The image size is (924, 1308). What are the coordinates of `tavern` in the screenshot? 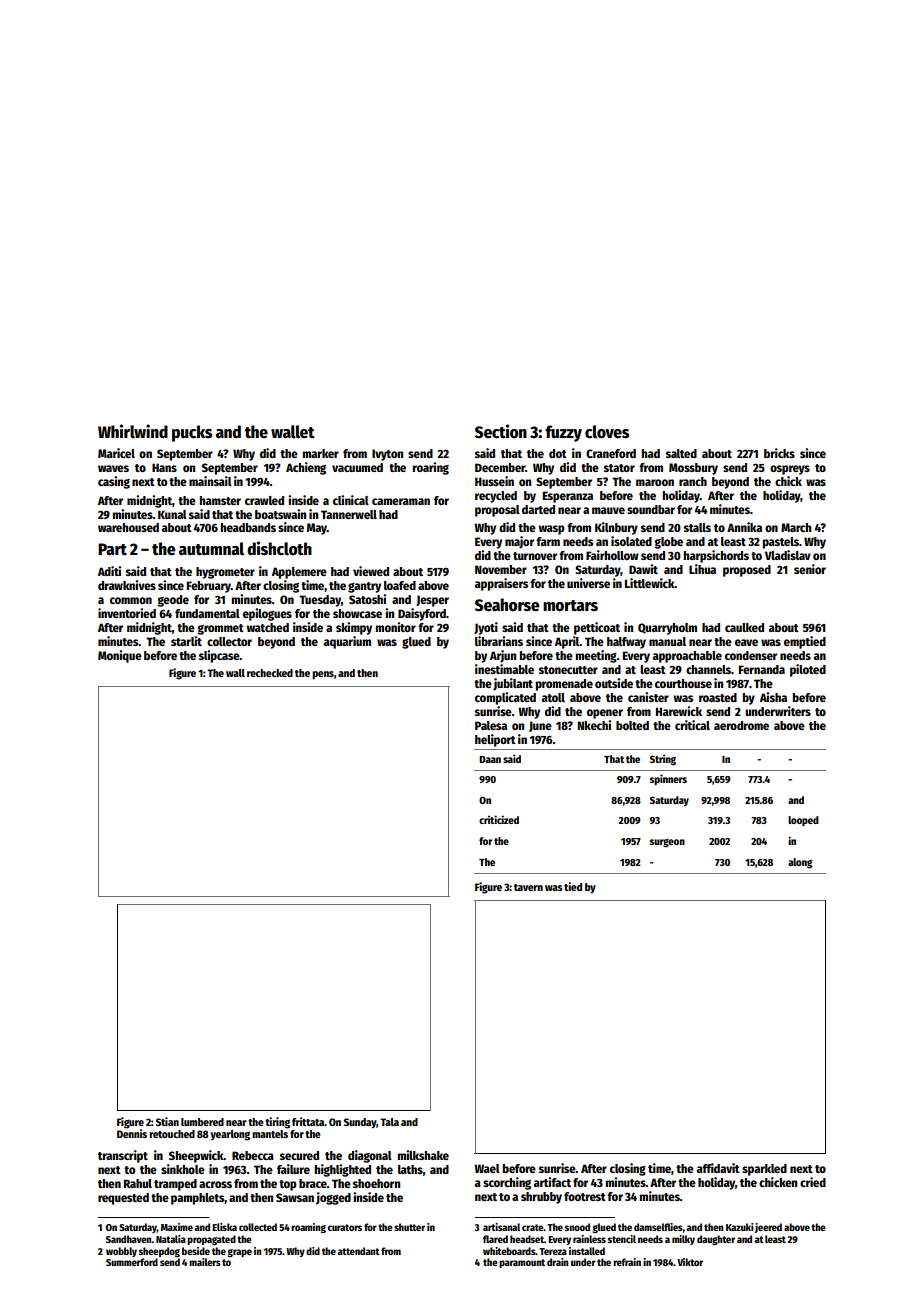 It's located at (528, 887).
